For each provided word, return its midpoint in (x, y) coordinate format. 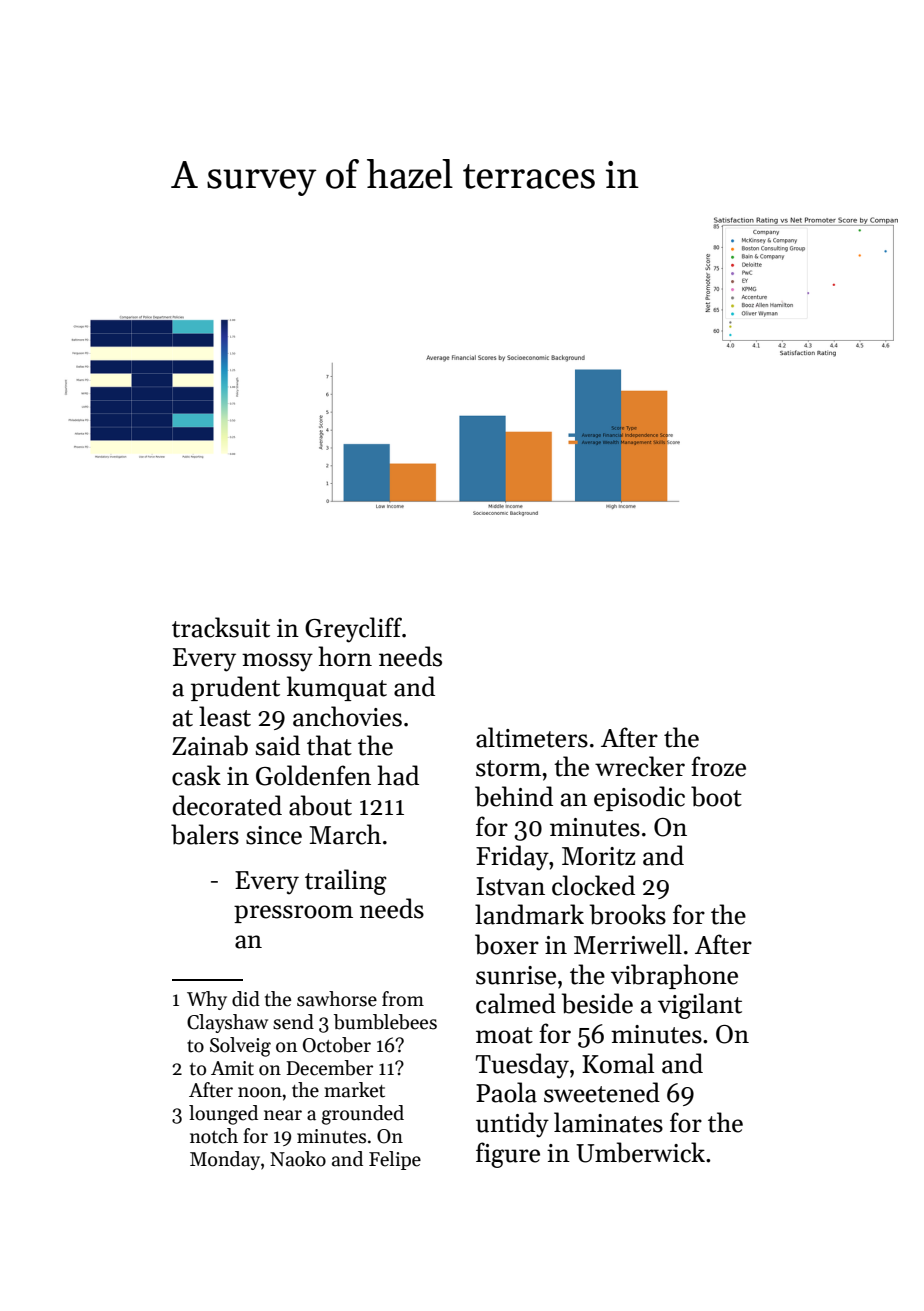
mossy (277, 662)
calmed (516, 1003)
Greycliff (353, 630)
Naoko (298, 1159)
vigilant (700, 1006)
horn (345, 656)
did (246, 999)
